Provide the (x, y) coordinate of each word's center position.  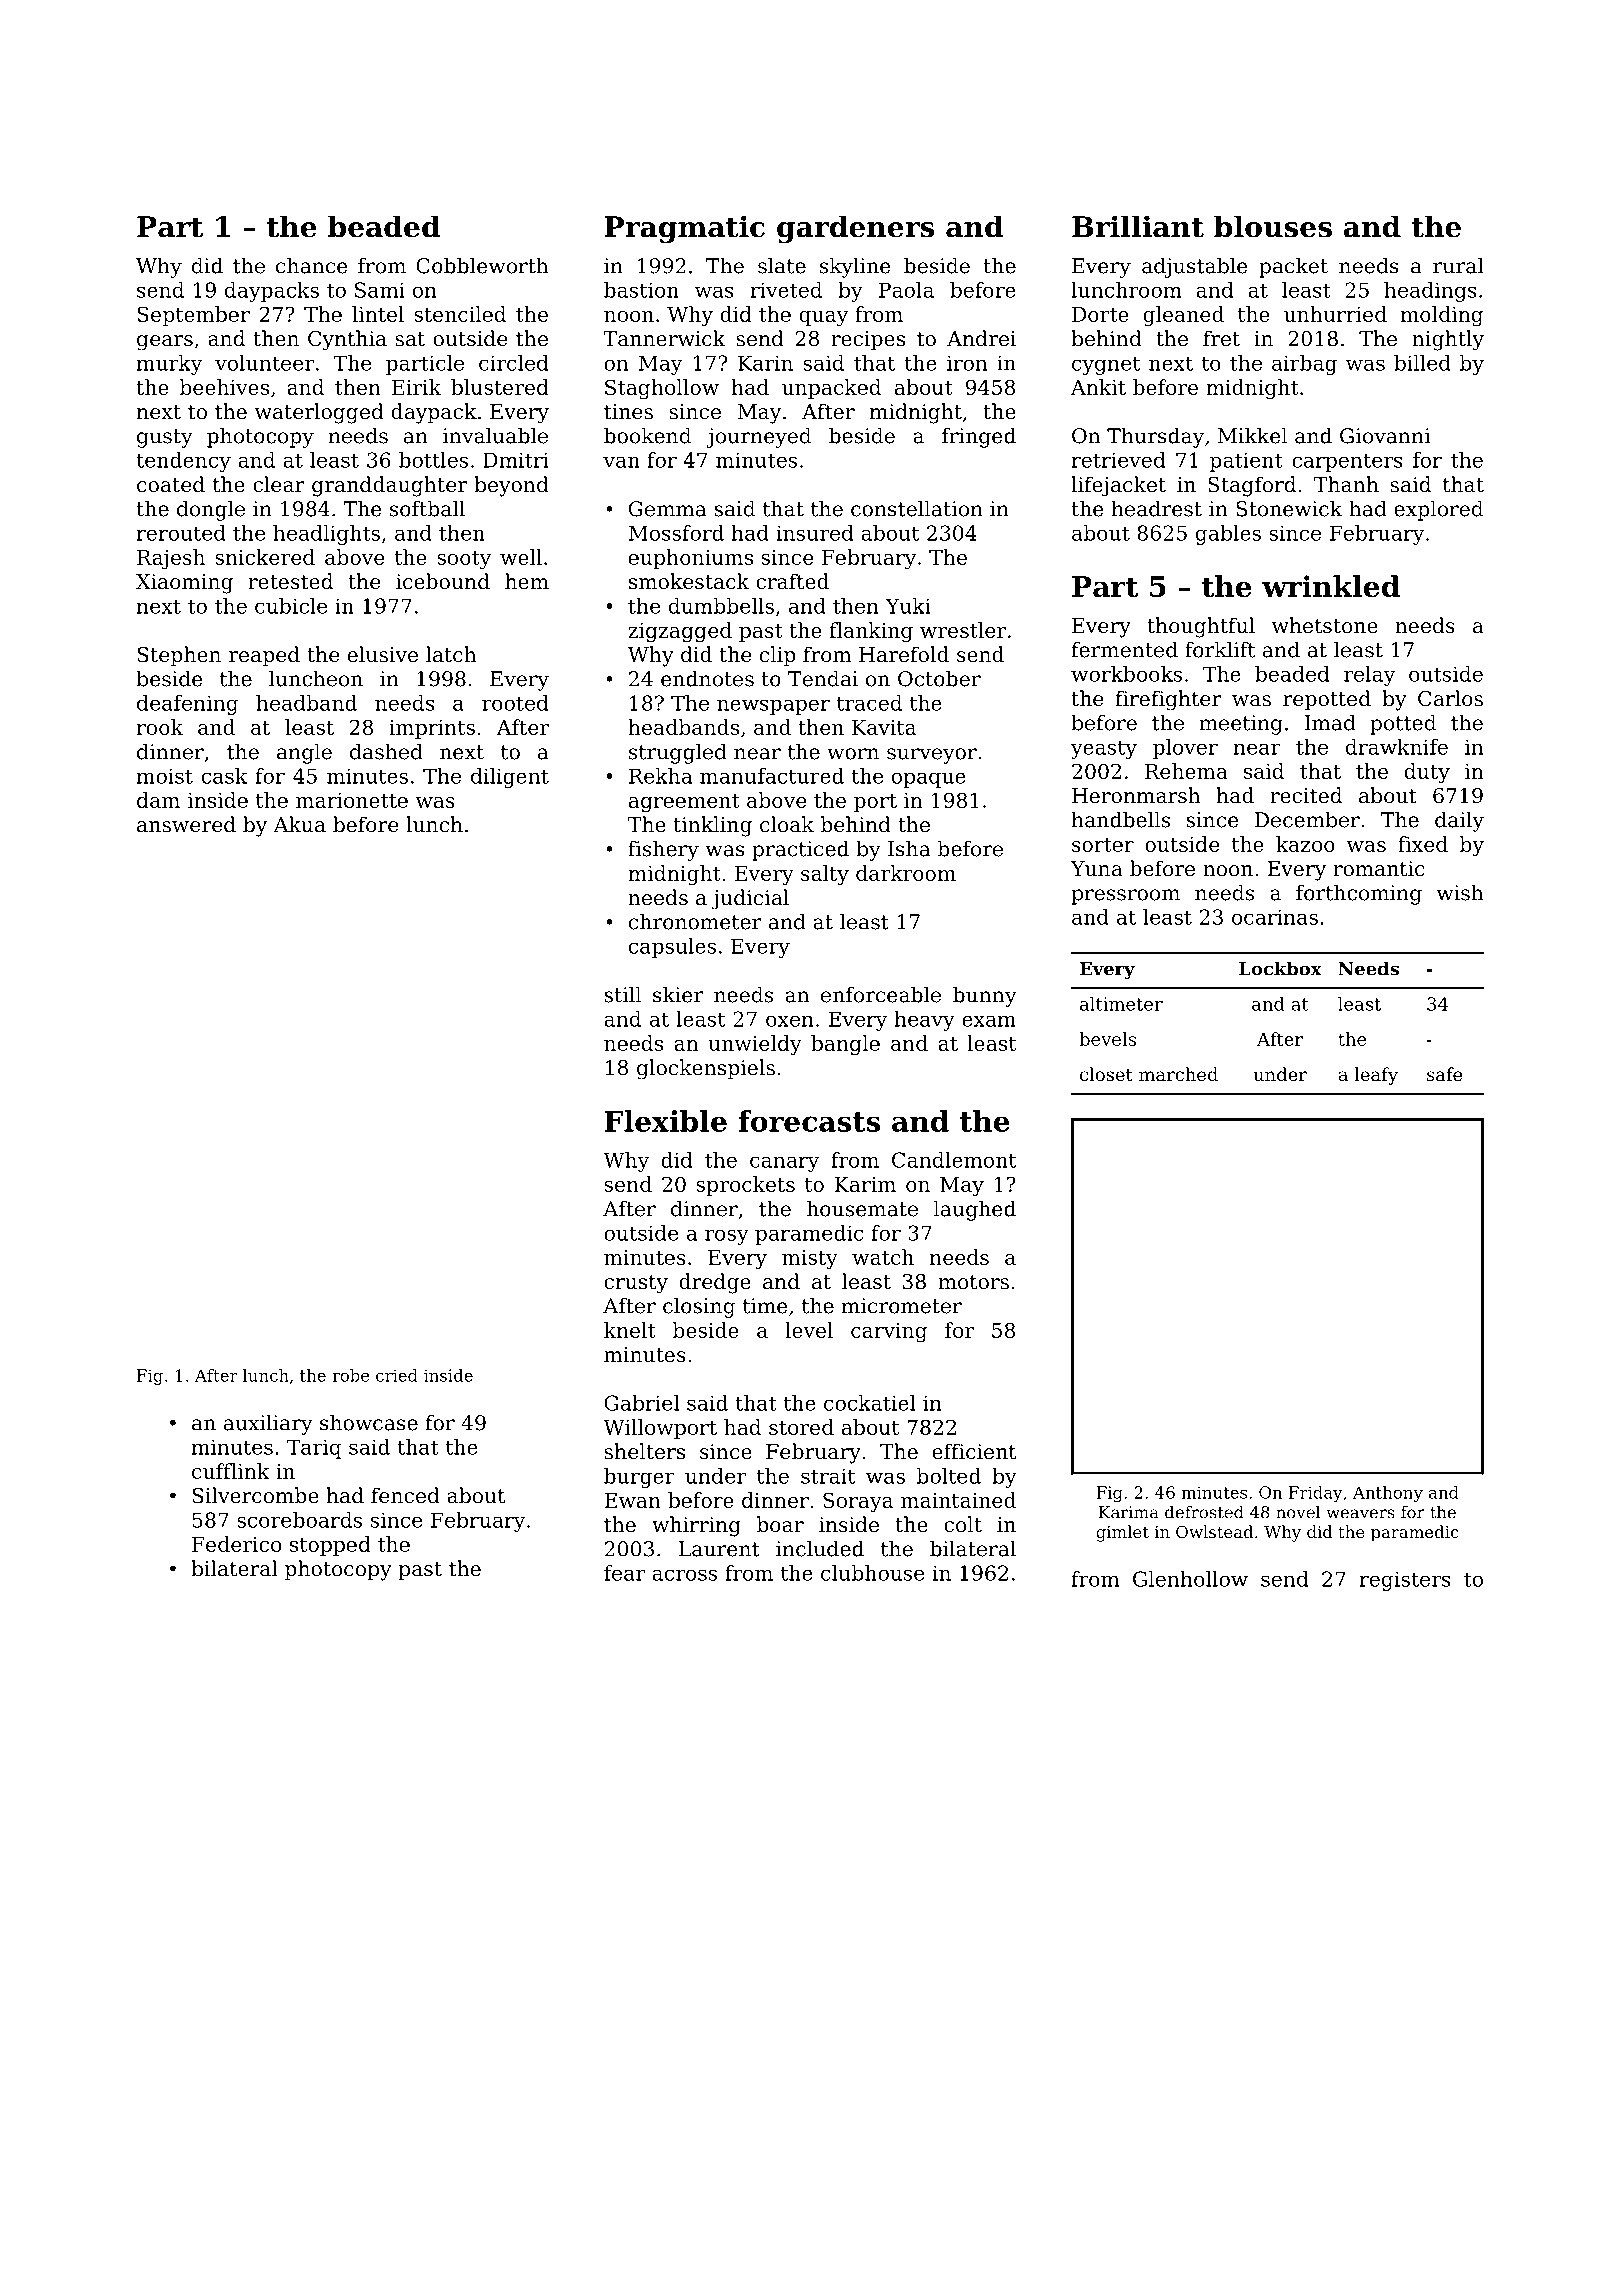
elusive (383, 654)
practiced (800, 850)
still (623, 994)
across (684, 1575)
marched (1178, 1074)
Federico (236, 1544)
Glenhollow (1190, 1579)
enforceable (881, 994)
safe (1444, 1074)
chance (312, 265)
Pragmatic (685, 229)
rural (1458, 265)
